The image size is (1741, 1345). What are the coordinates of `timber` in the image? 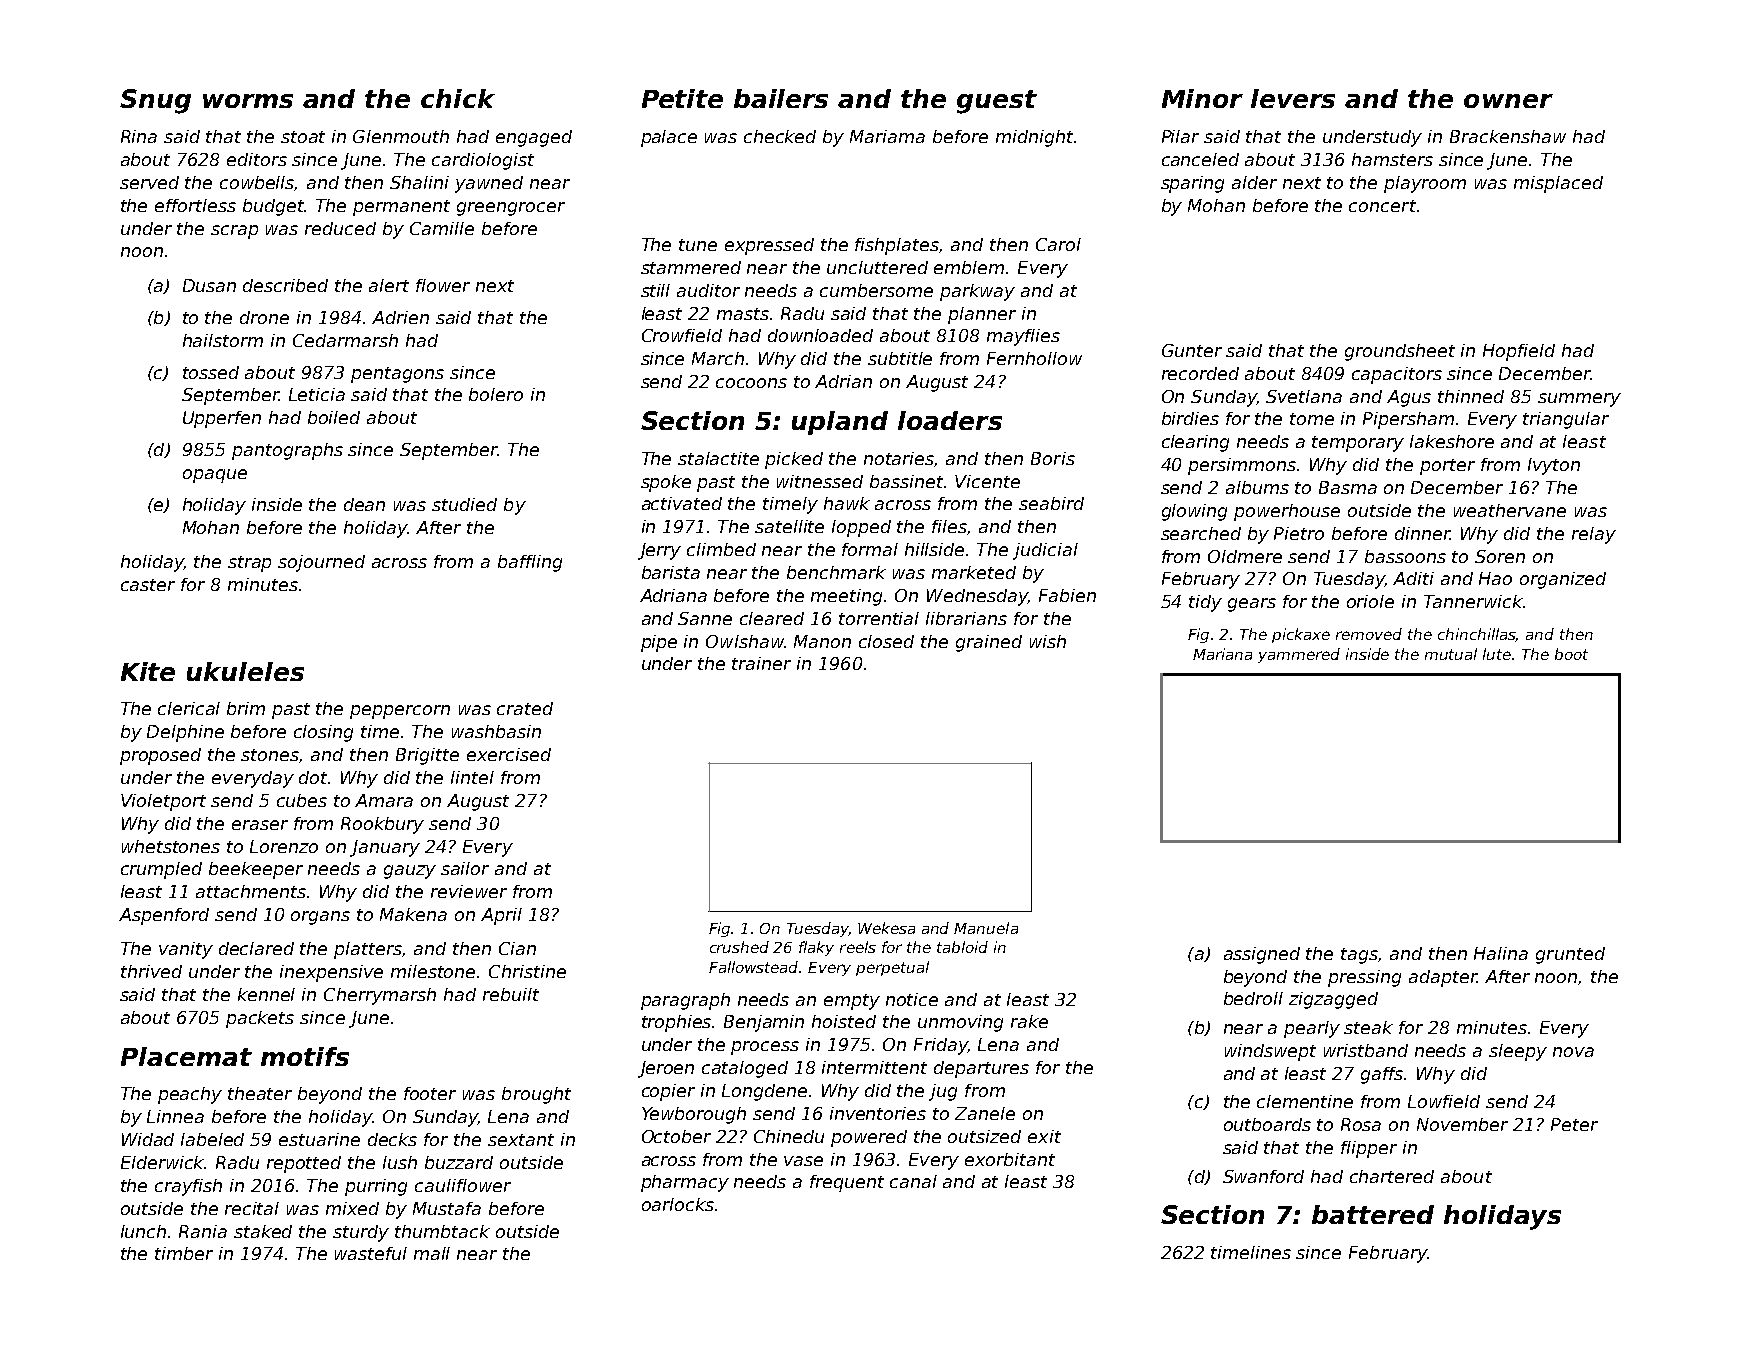 It's located at (184, 1253).
